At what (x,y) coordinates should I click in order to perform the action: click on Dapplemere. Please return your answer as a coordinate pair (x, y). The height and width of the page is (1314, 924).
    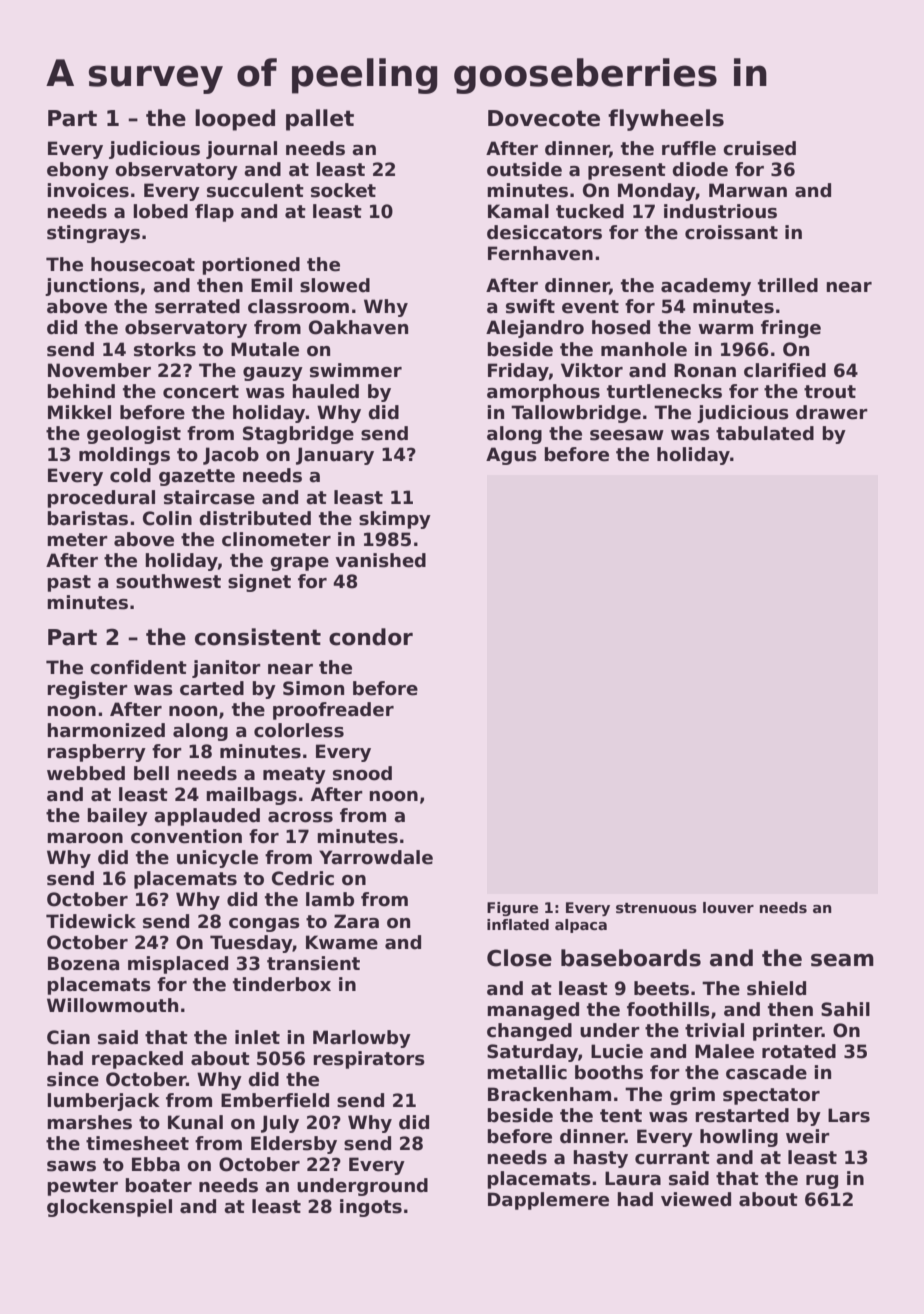
    Looking at the image, I should click on (548, 1201).
